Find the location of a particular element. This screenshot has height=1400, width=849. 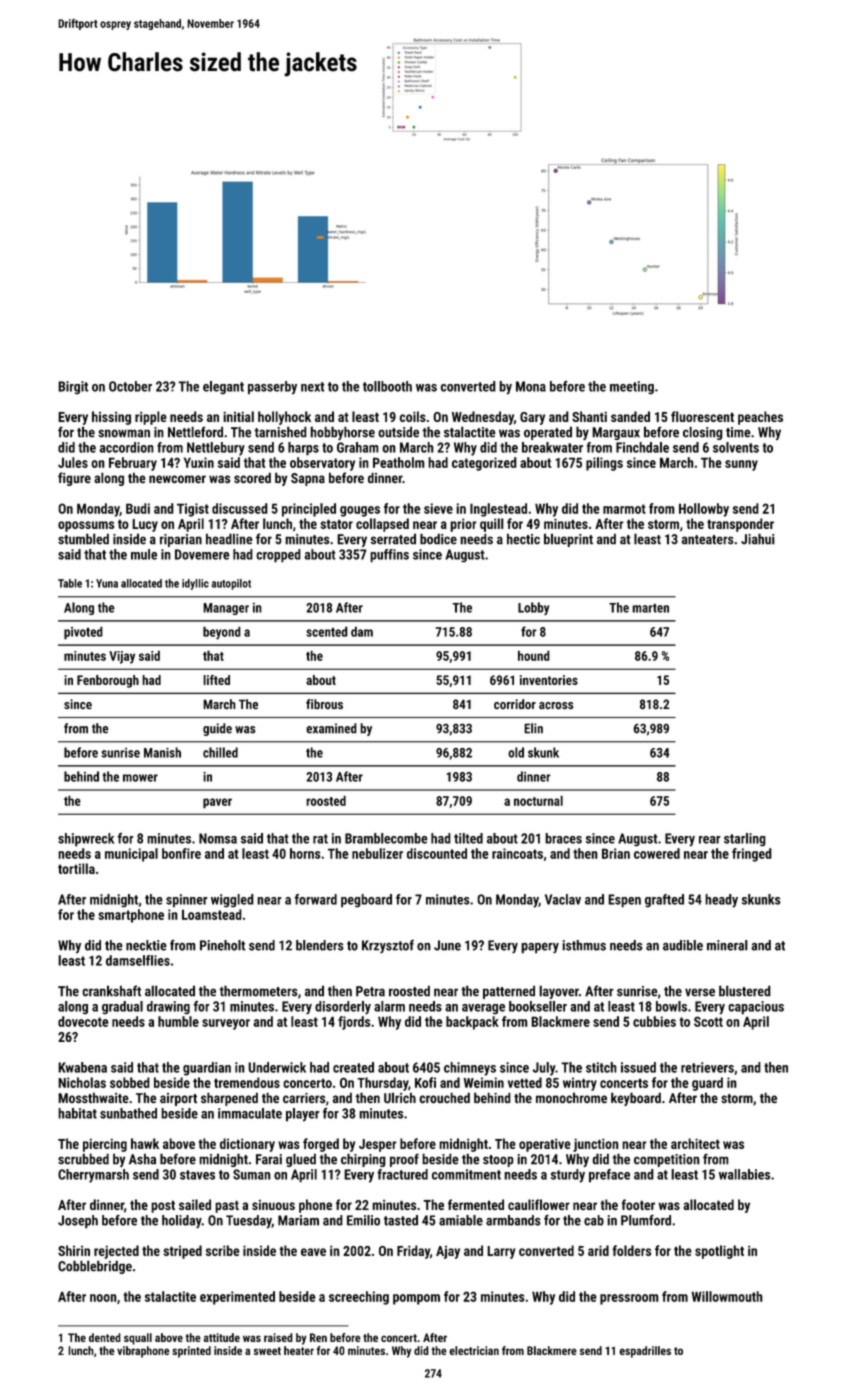

espadrilles is located at coordinates (645, 1352).
